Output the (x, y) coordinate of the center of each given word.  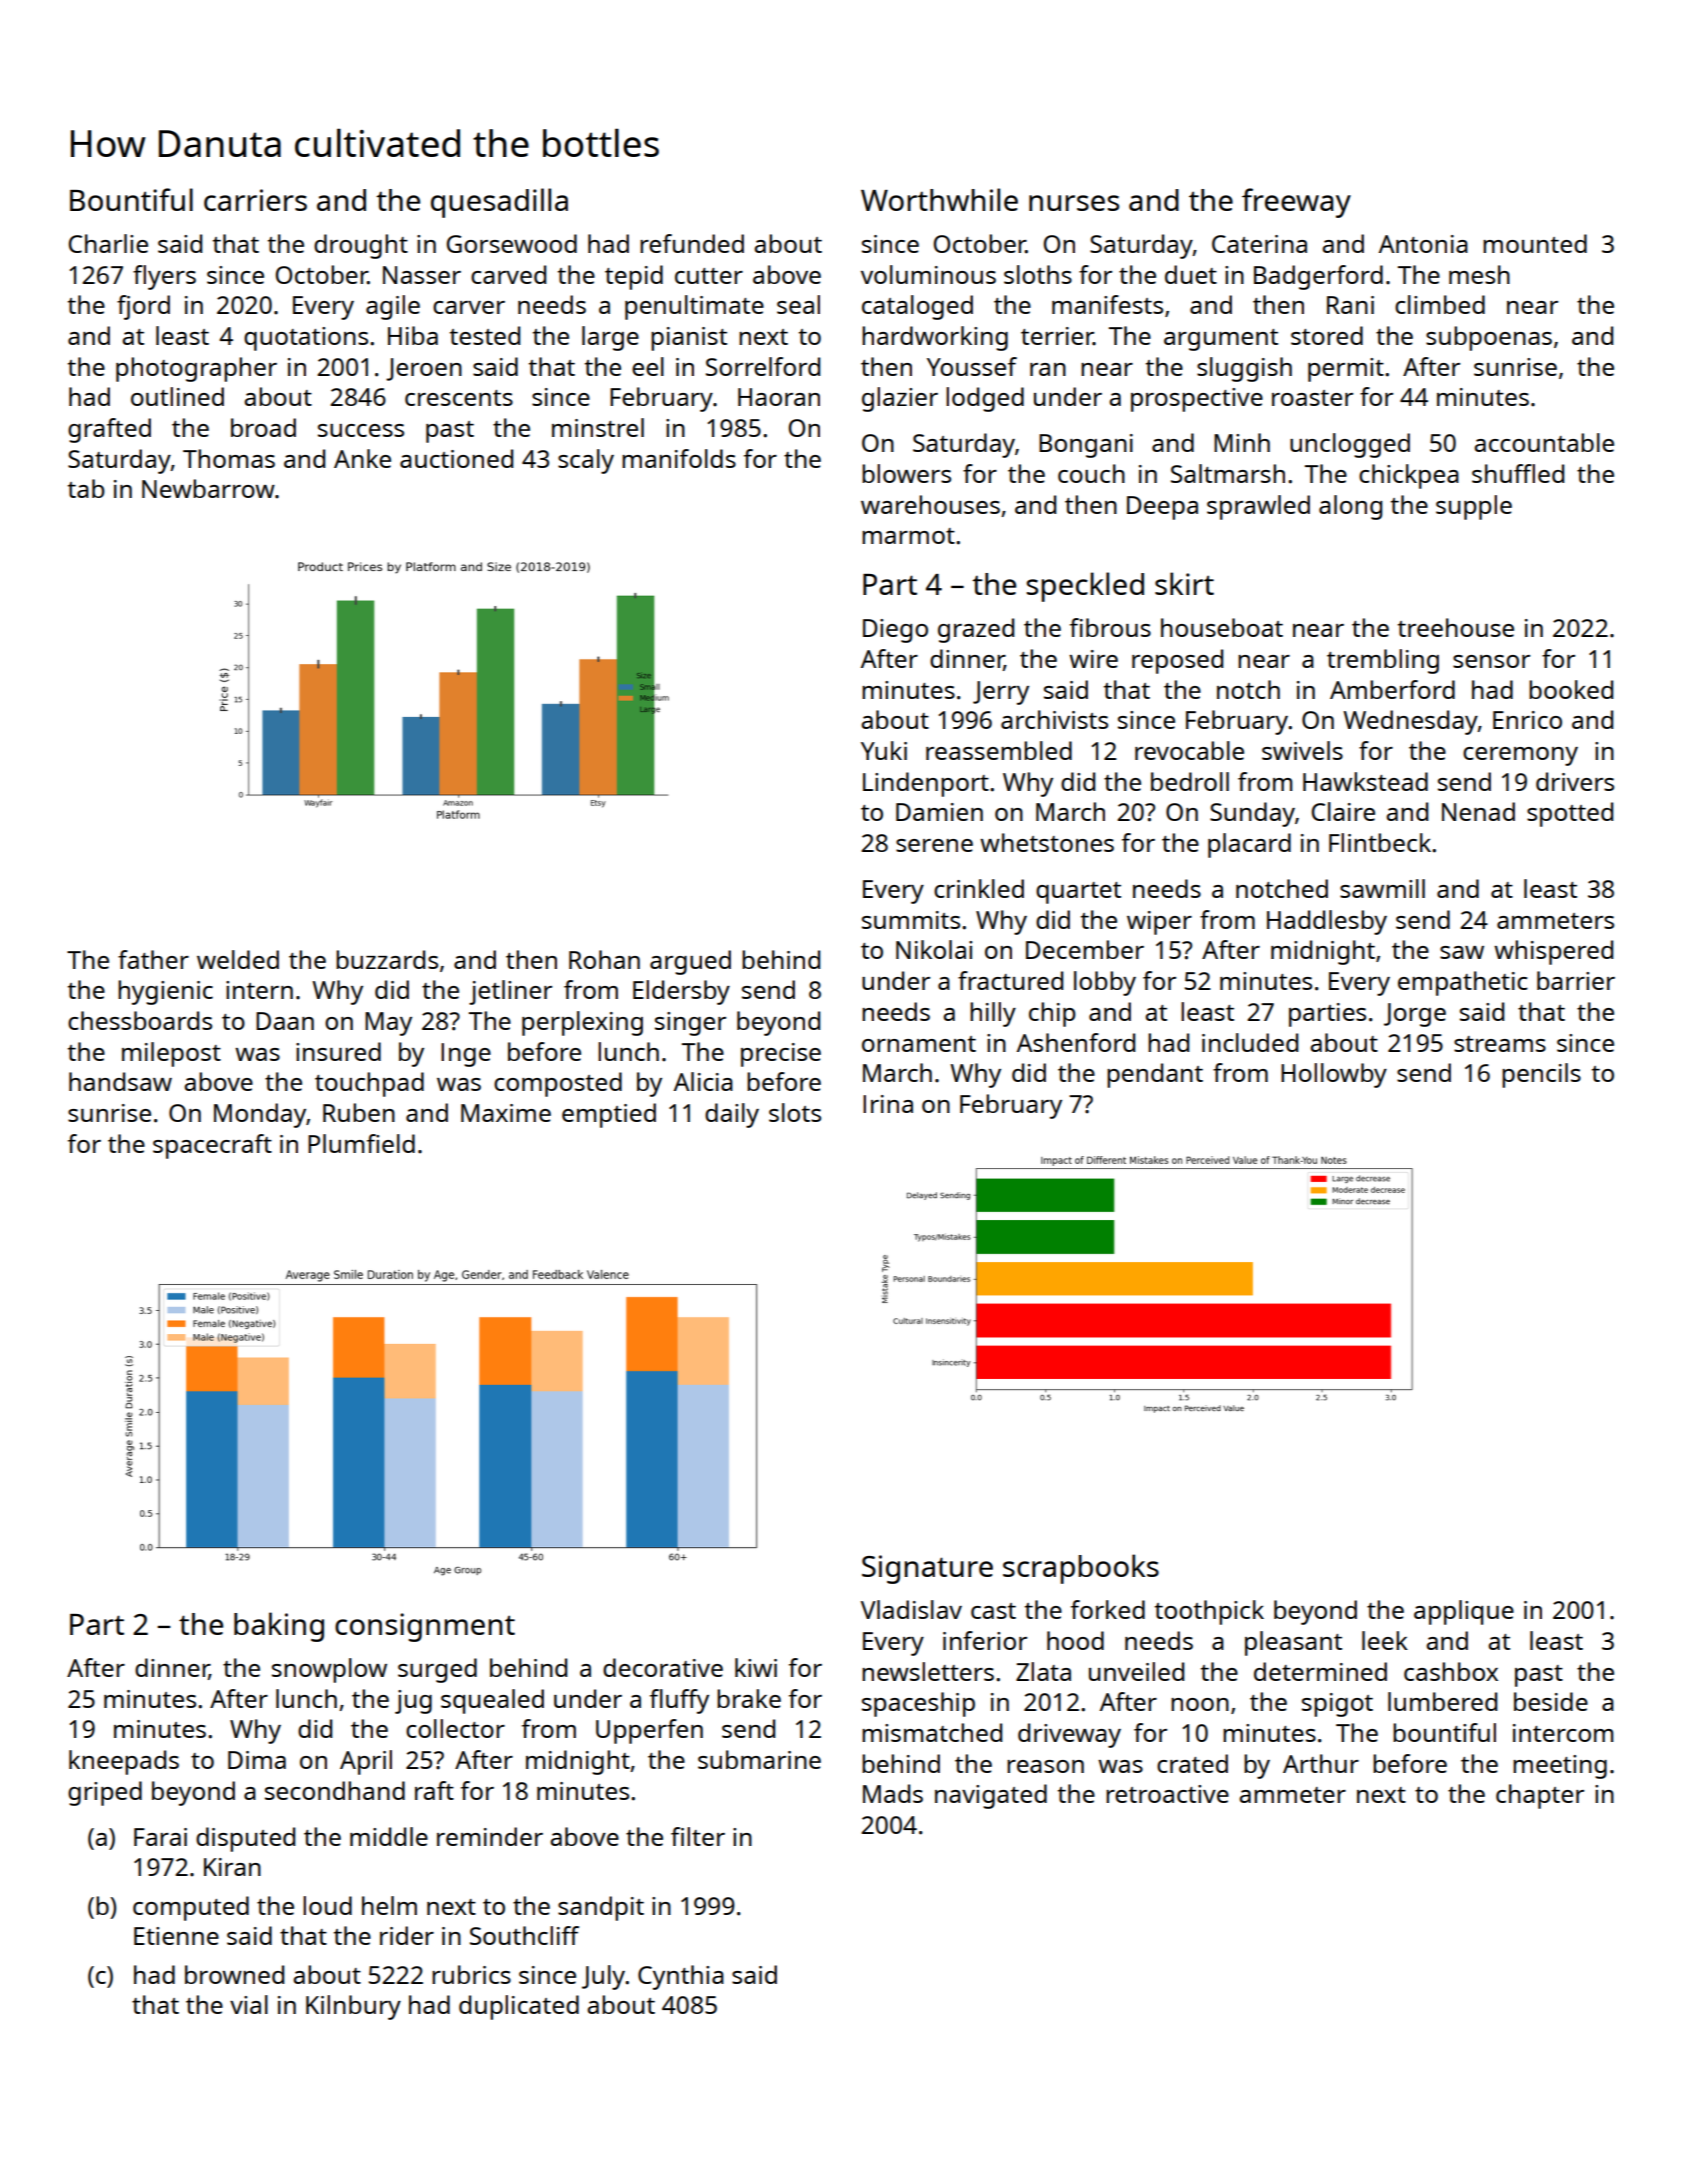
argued (690, 962)
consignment (425, 1627)
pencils (1541, 1075)
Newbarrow (208, 488)
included (1250, 1042)
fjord (143, 307)
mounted (1535, 243)
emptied (609, 1115)
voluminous (928, 274)
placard (1249, 845)
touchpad (369, 1084)
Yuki (884, 750)
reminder (490, 1836)
